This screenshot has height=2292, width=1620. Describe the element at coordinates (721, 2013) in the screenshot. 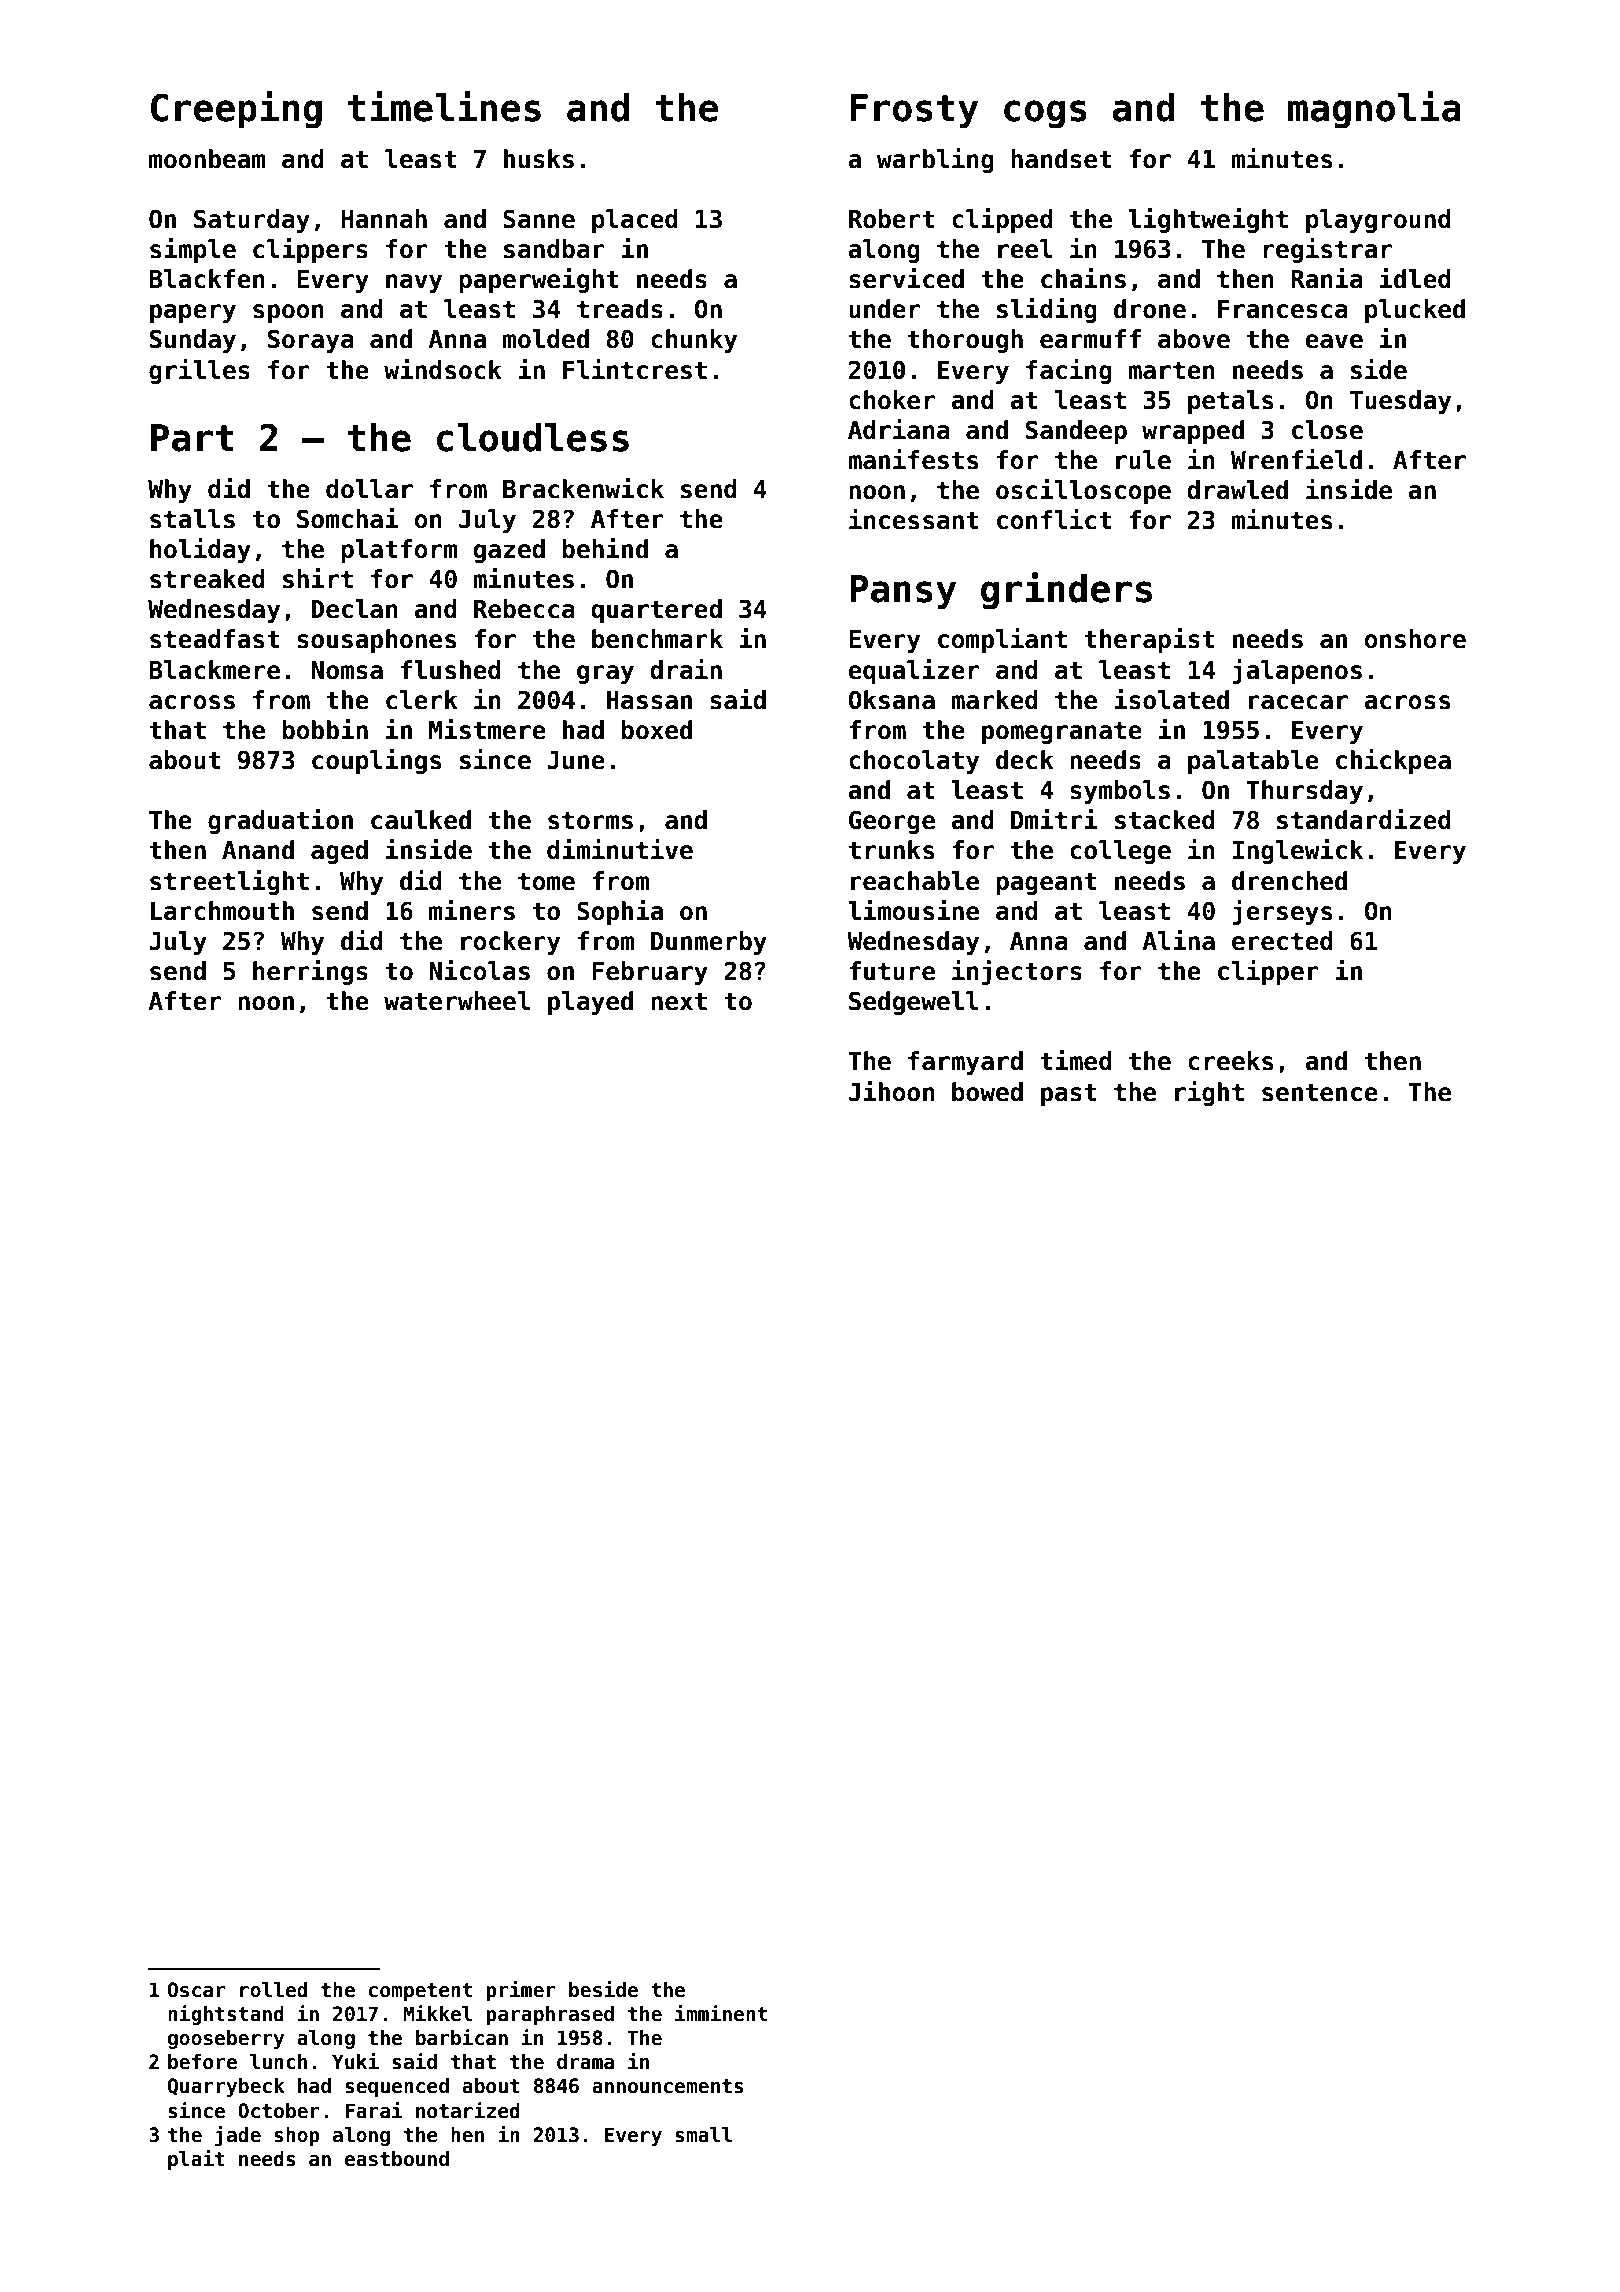

I see `imminent` at that location.
